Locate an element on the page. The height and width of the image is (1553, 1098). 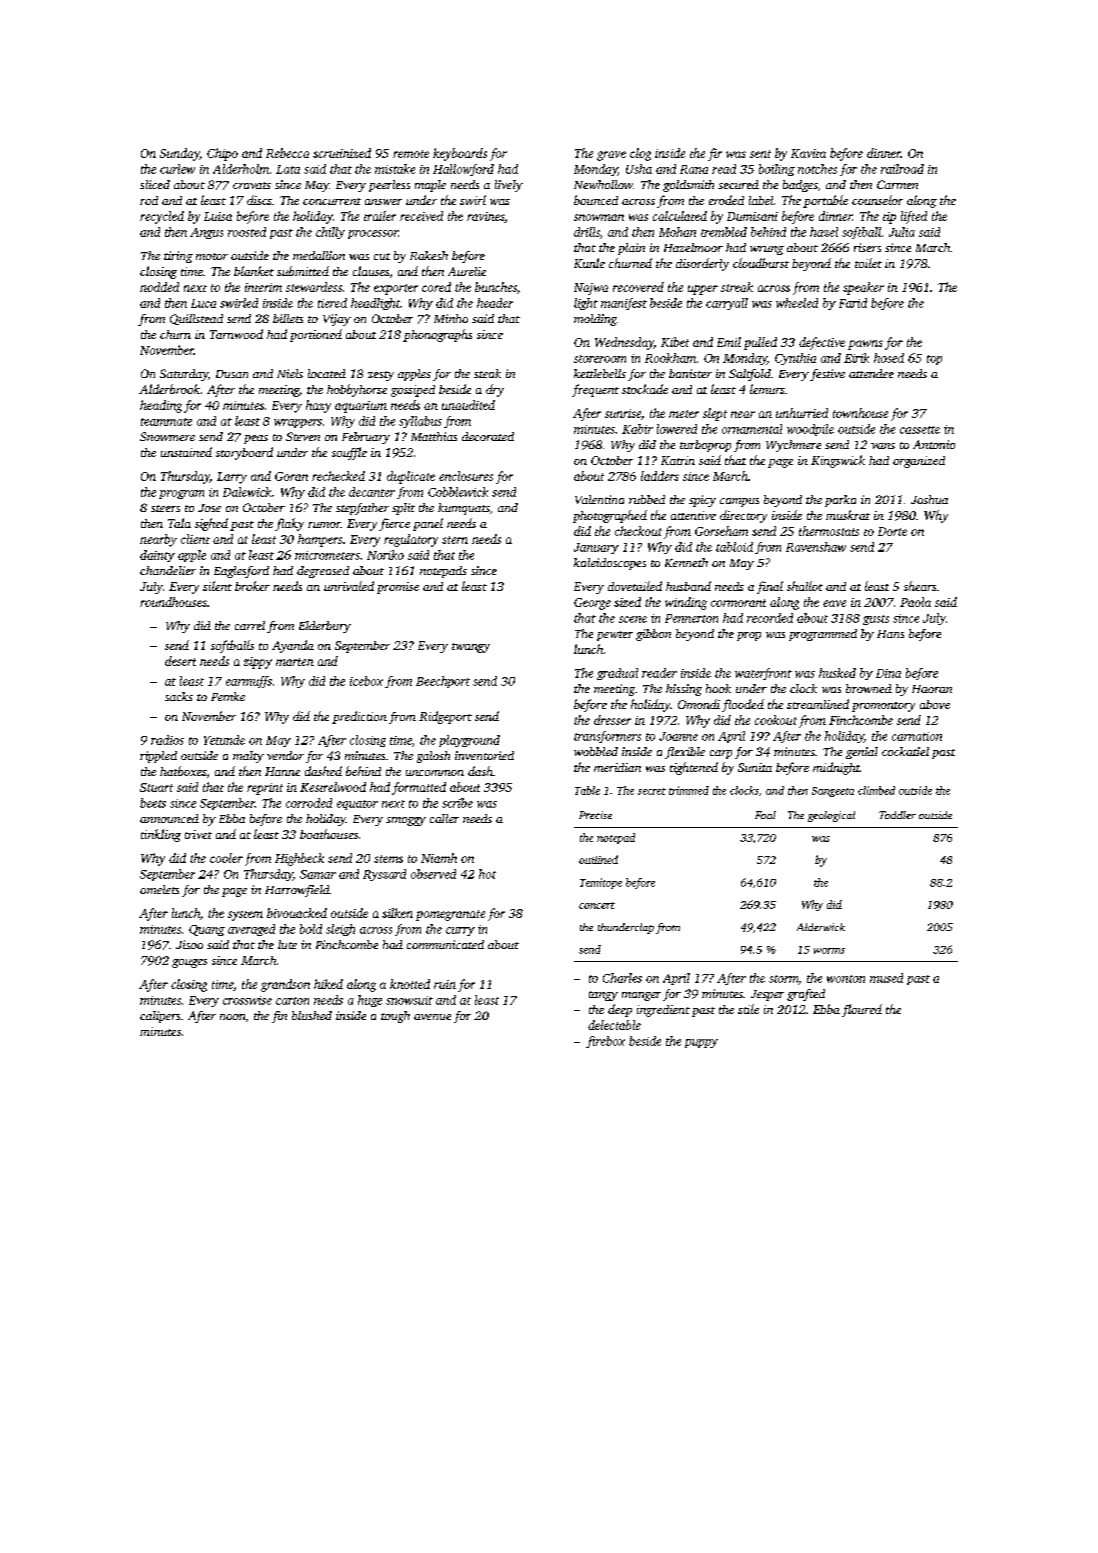
genial is located at coordinates (862, 753).
